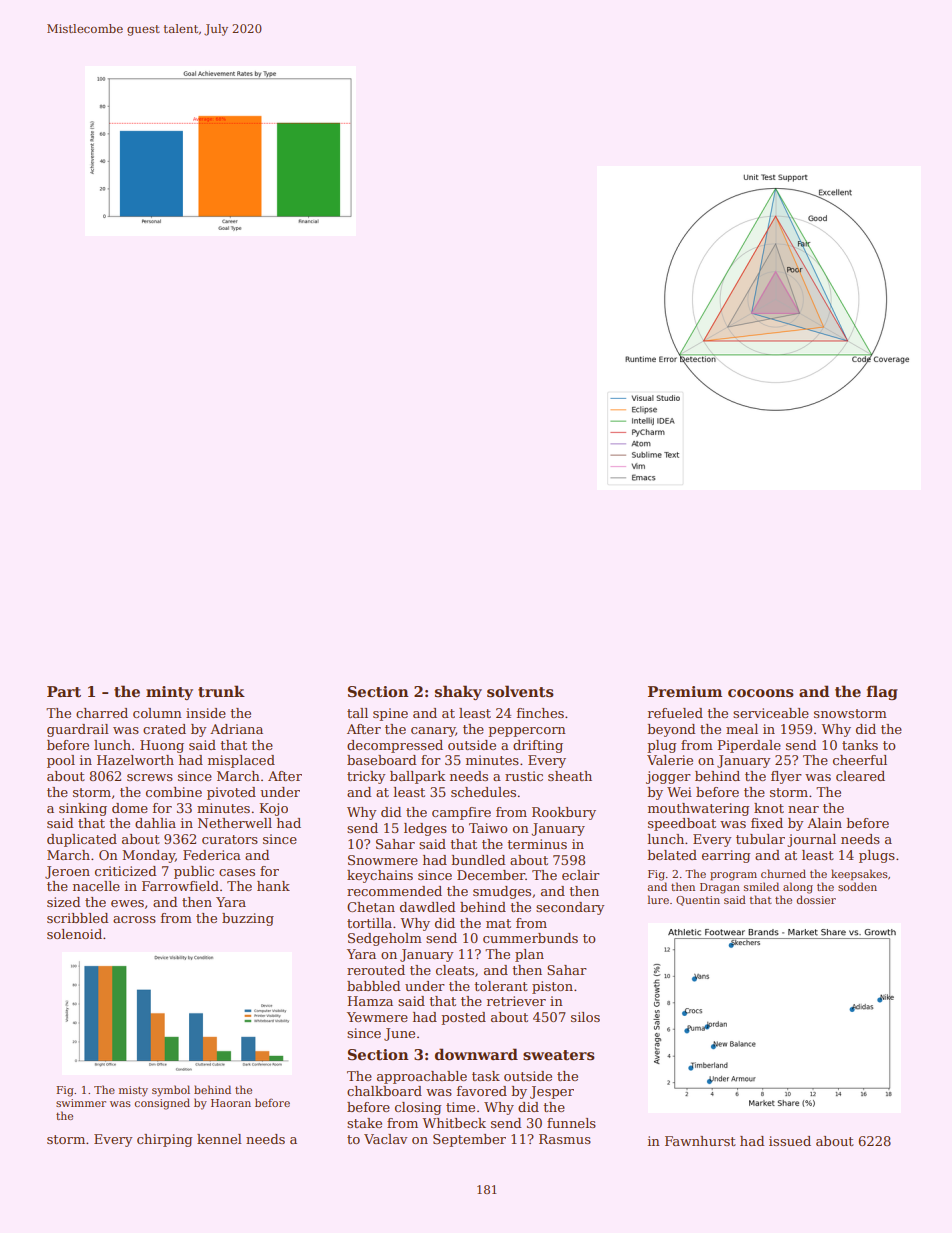 The height and width of the image is (1233, 952). I want to click on tolerant, so click(501, 986).
